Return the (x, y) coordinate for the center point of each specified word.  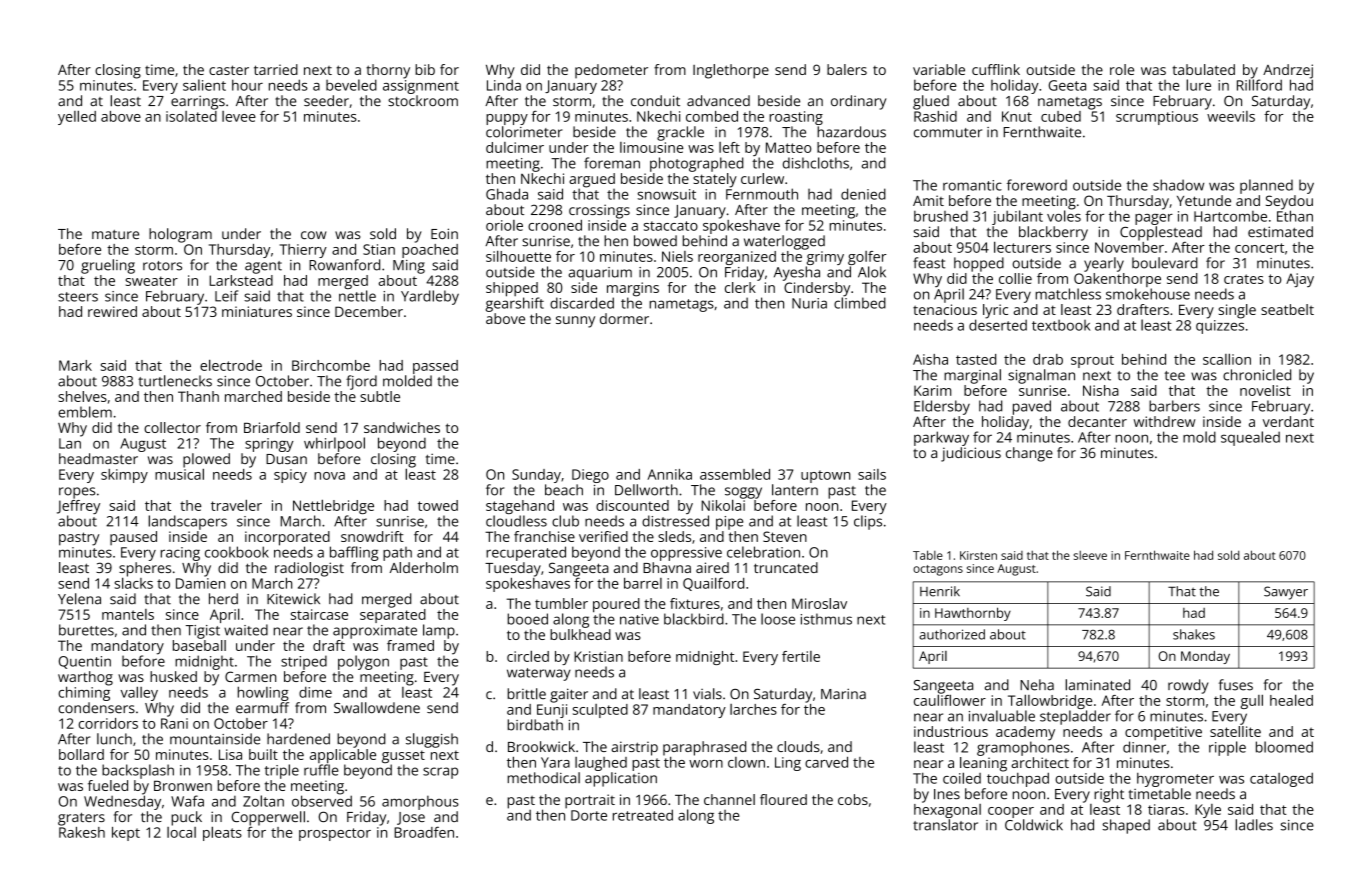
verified (603, 536)
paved (1032, 407)
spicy (290, 476)
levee (239, 116)
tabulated (1203, 69)
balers (847, 69)
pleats (222, 833)
